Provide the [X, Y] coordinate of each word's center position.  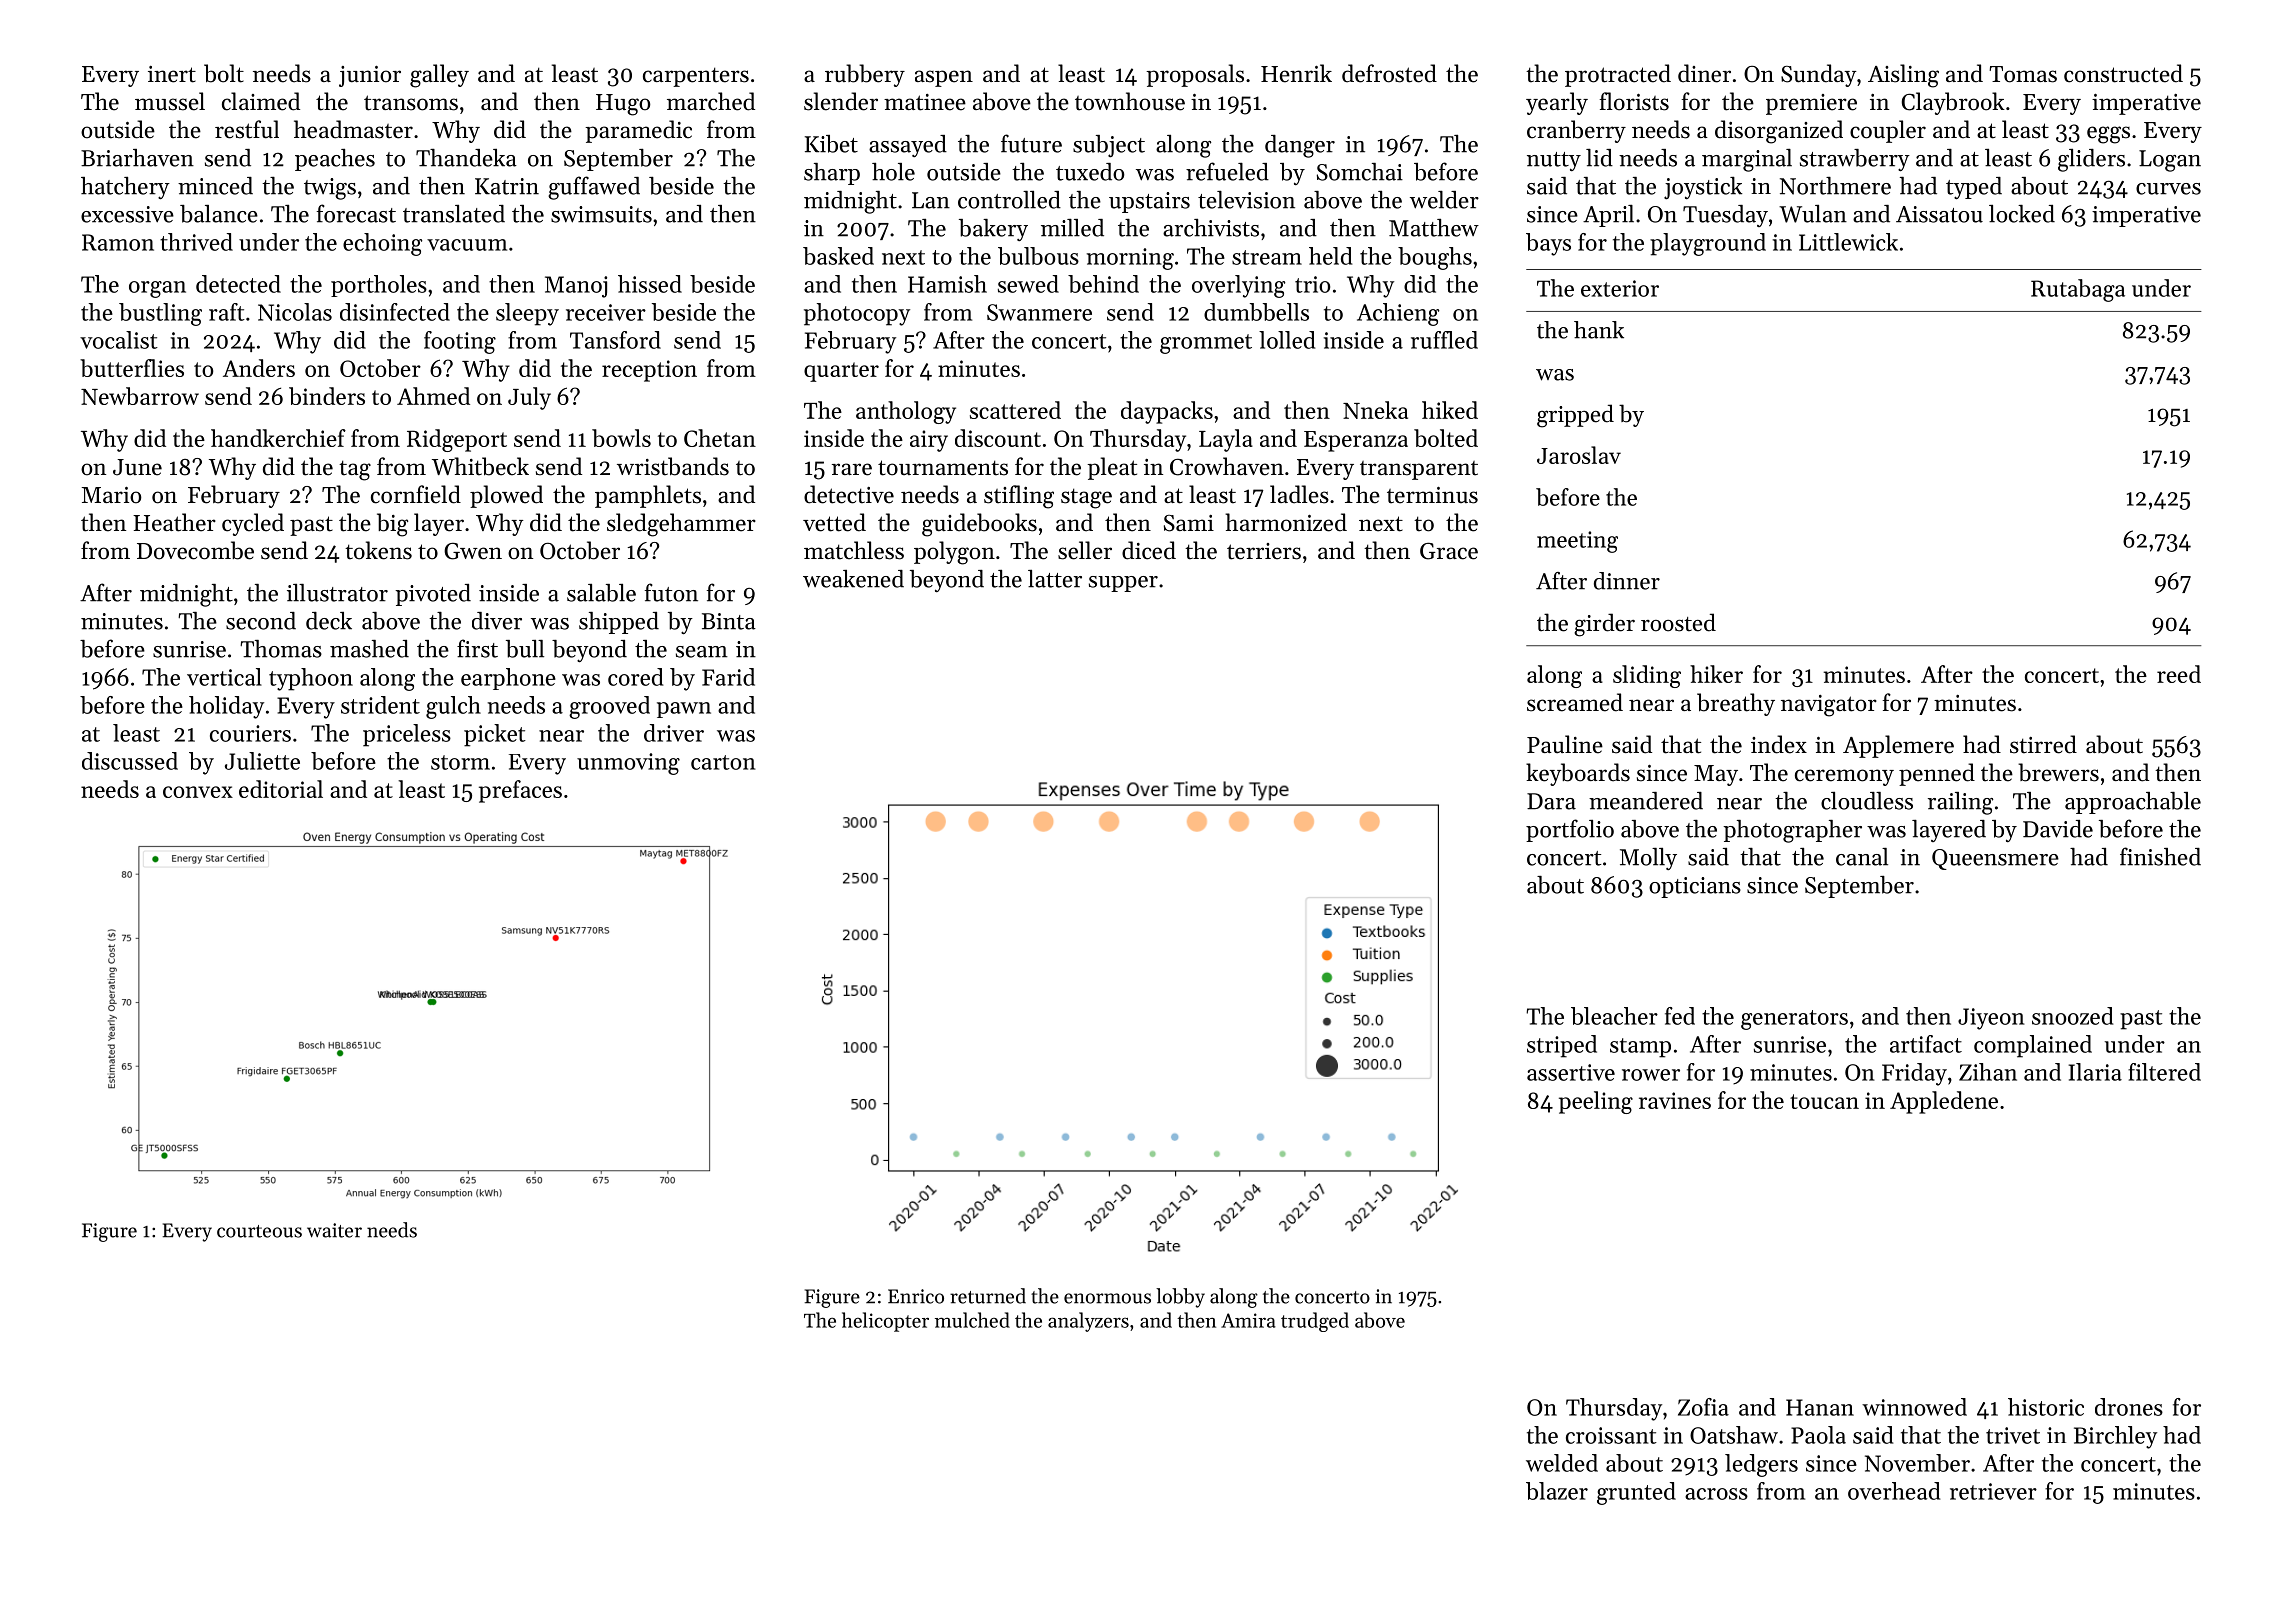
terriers [1264, 551]
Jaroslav [1579, 455]
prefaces [520, 791]
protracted [1618, 75]
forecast [356, 213]
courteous [259, 1231]
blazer [1557, 1491]
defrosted [1389, 73]
